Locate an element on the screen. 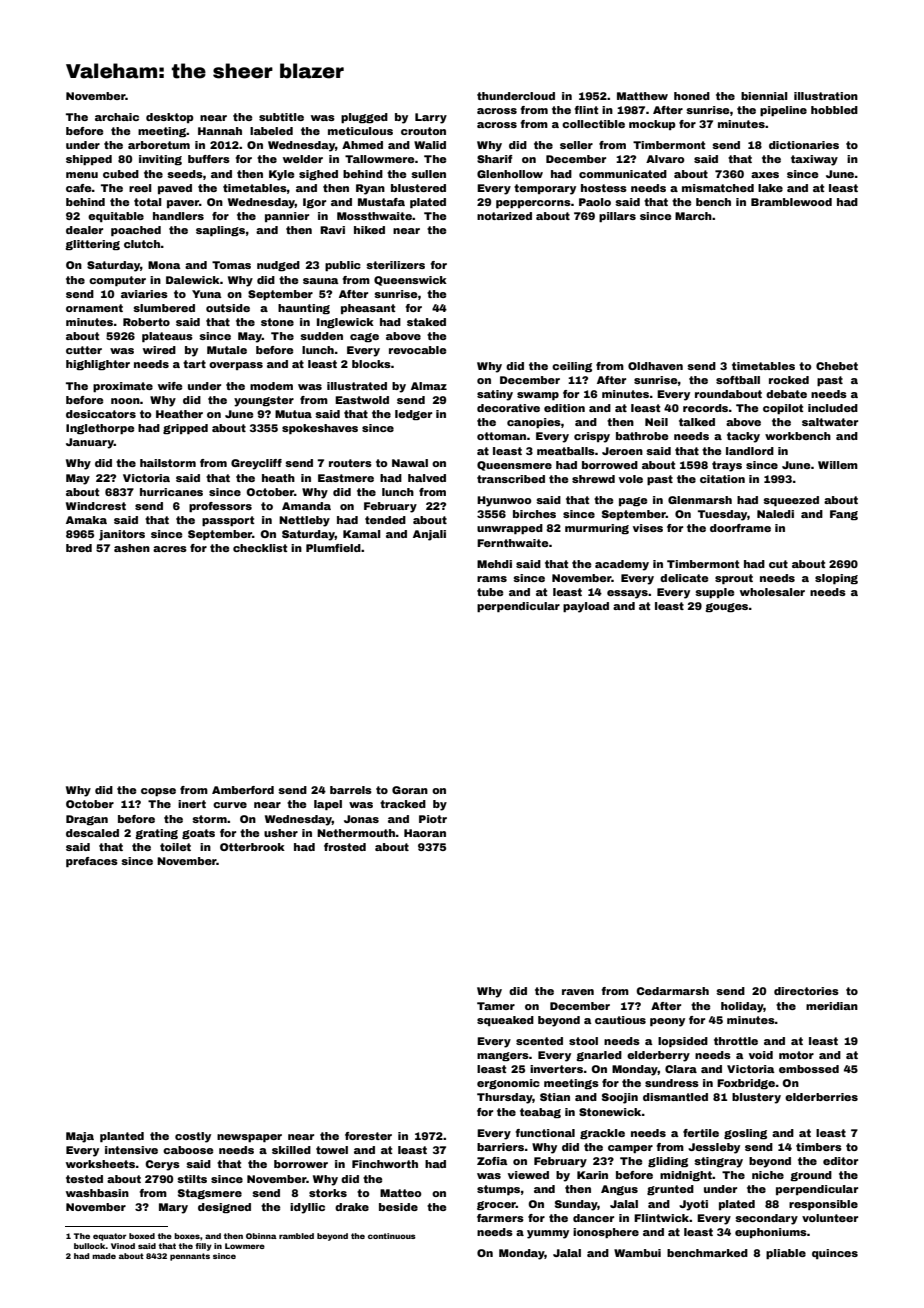 This screenshot has height=1308, width=924. newspaper is located at coordinates (249, 1138).
